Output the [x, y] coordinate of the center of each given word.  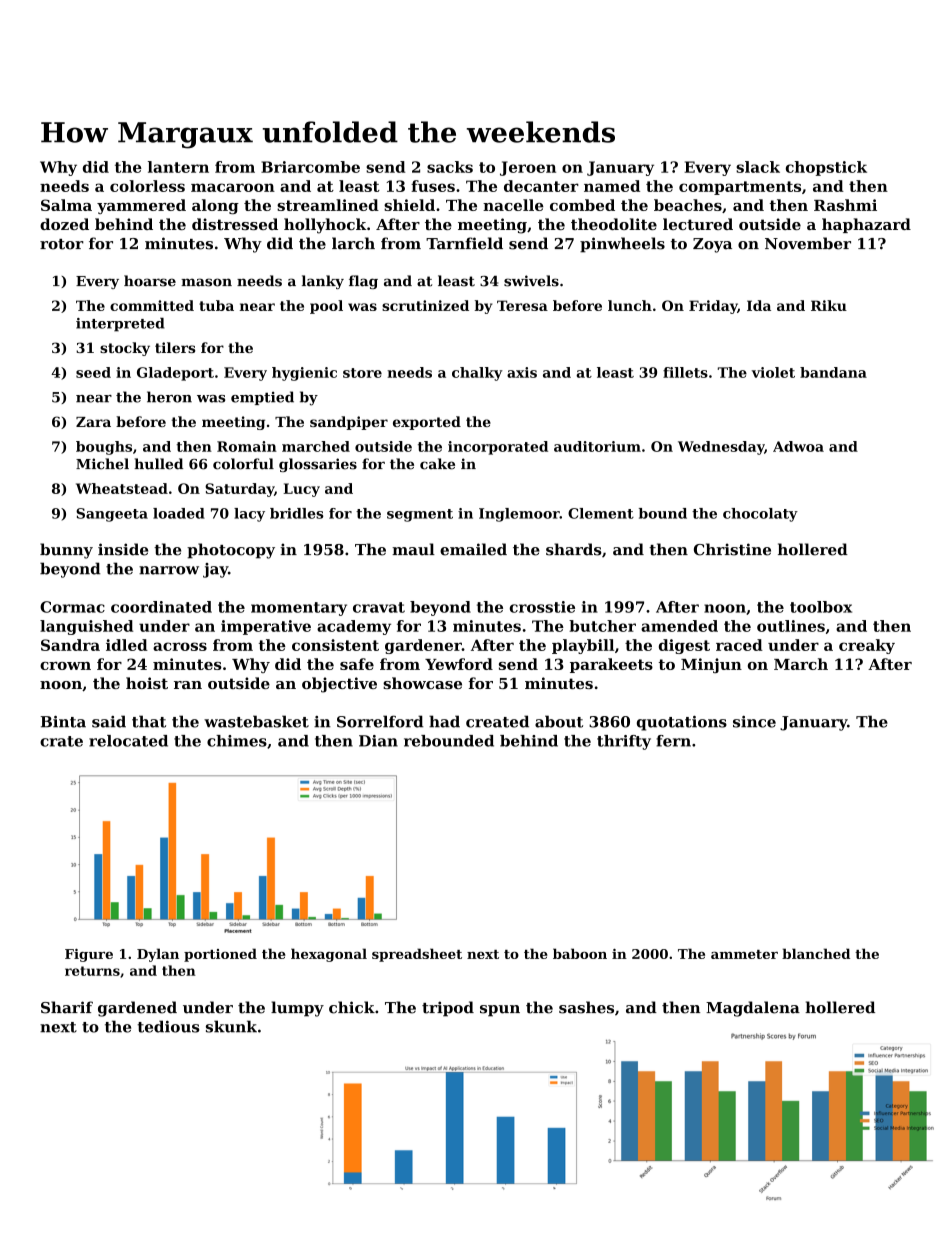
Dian [378, 741]
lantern [178, 167]
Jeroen [528, 168]
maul [413, 549]
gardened [137, 1009]
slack [758, 167]
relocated [128, 741]
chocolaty [760, 515]
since [754, 722]
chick [352, 1007]
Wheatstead [122, 488]
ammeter [744, 954]
